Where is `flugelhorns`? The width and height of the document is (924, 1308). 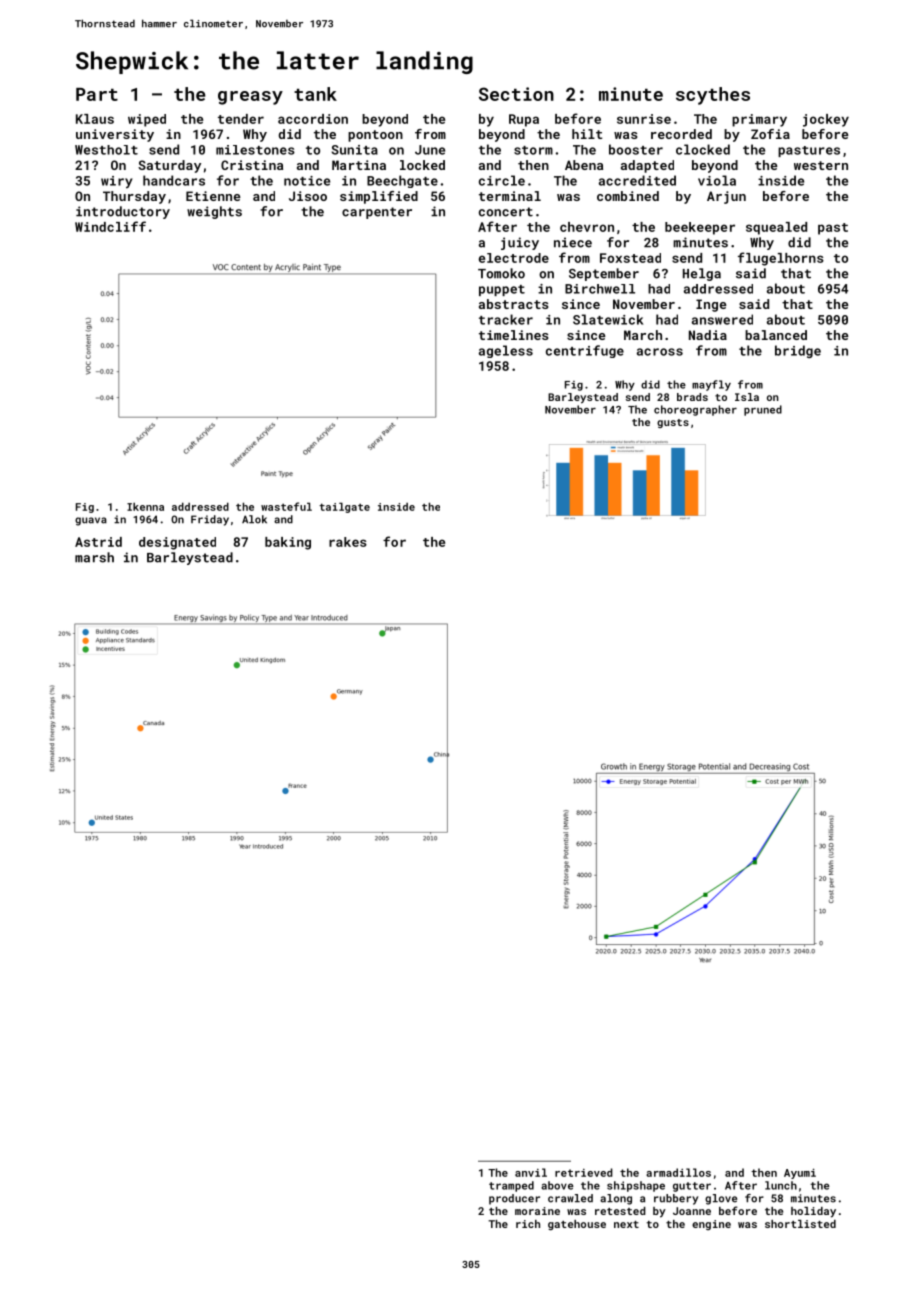 flugelhorns is located at coordinates (781, 259).
